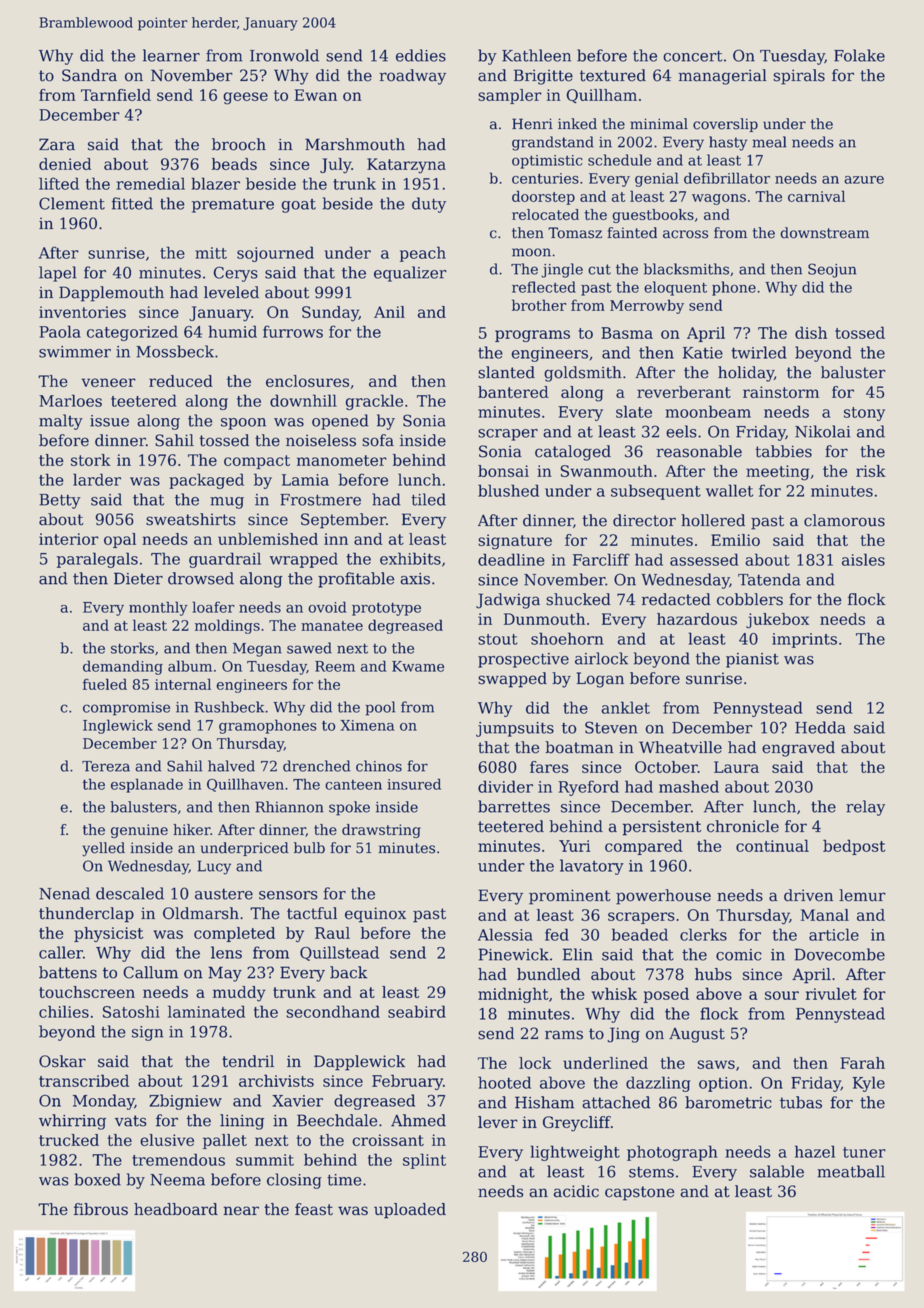 Image resolution: width=924 pixels, height=1308 pixels. What do you see at coordinates (185, 1102) in the document?
I see `Zbigniew` at bounding box center [185, 1102].
